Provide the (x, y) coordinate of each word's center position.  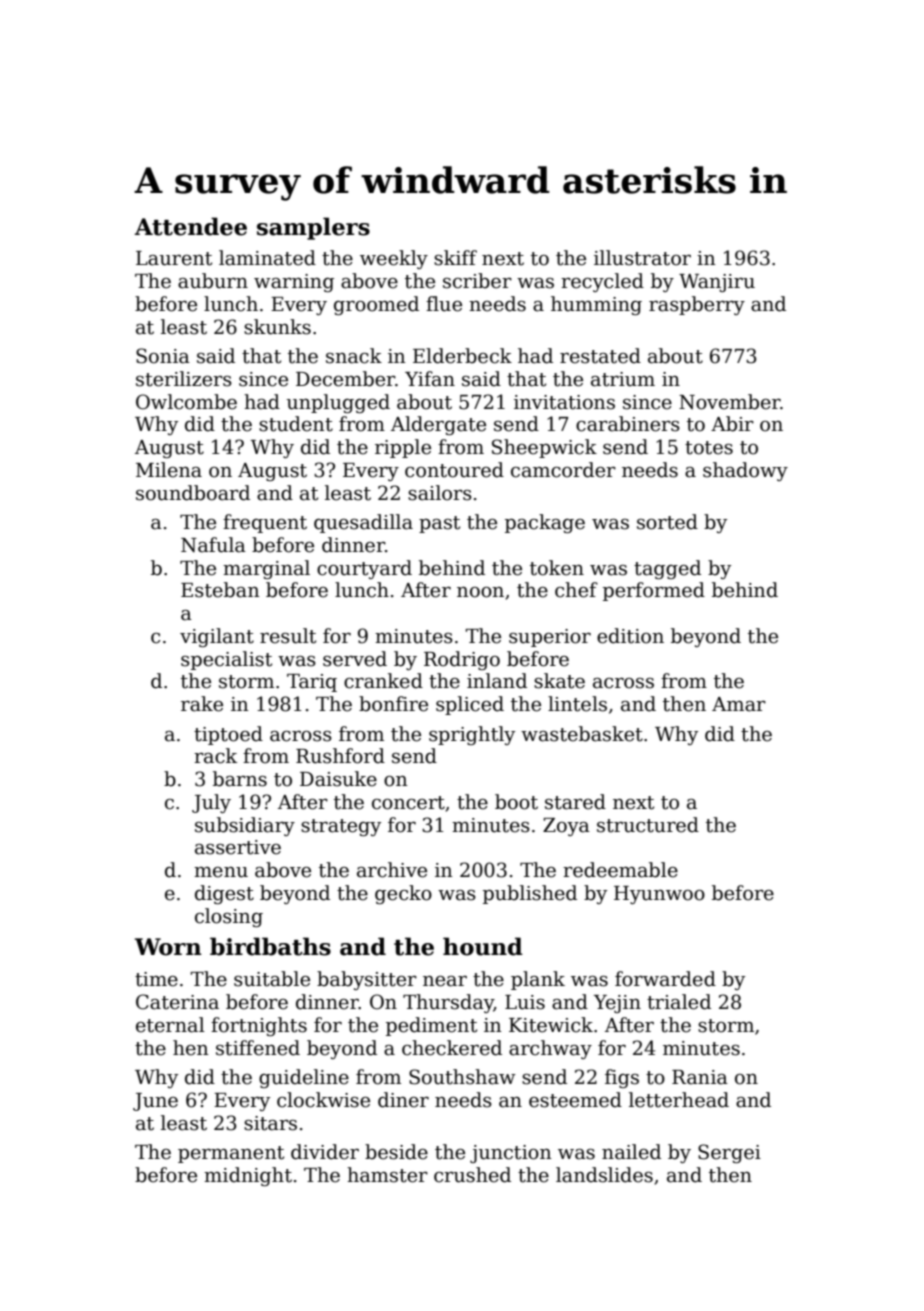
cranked (383, 681)
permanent (231, 1154)
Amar (739, 704)
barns (240, 779)
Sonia (163, 356)
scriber (477, 281)
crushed (472, 1175)
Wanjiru (717, 283)
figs (622, 1078)
